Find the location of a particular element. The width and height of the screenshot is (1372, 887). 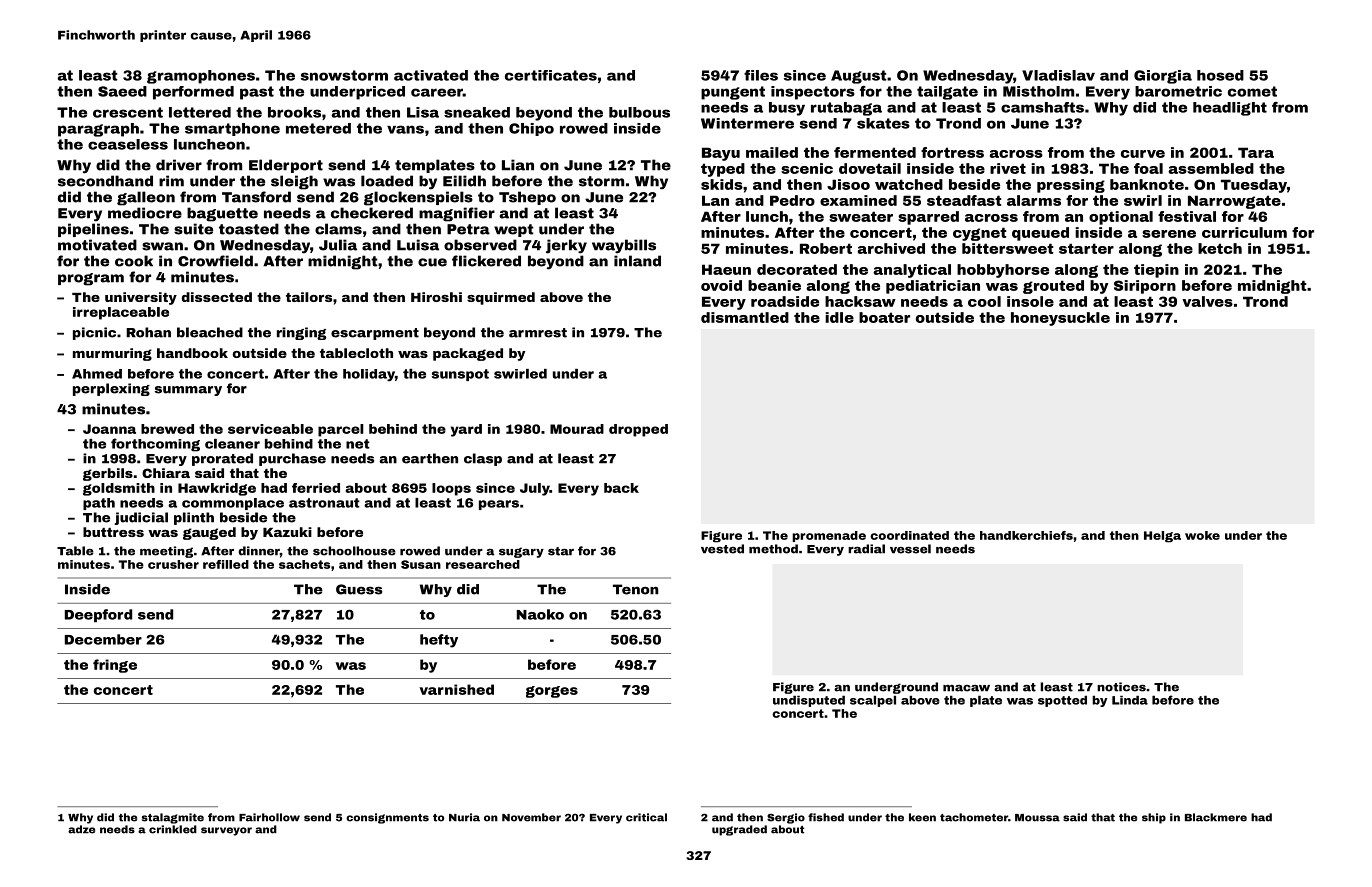

November is located at coordinates (531, 817).
